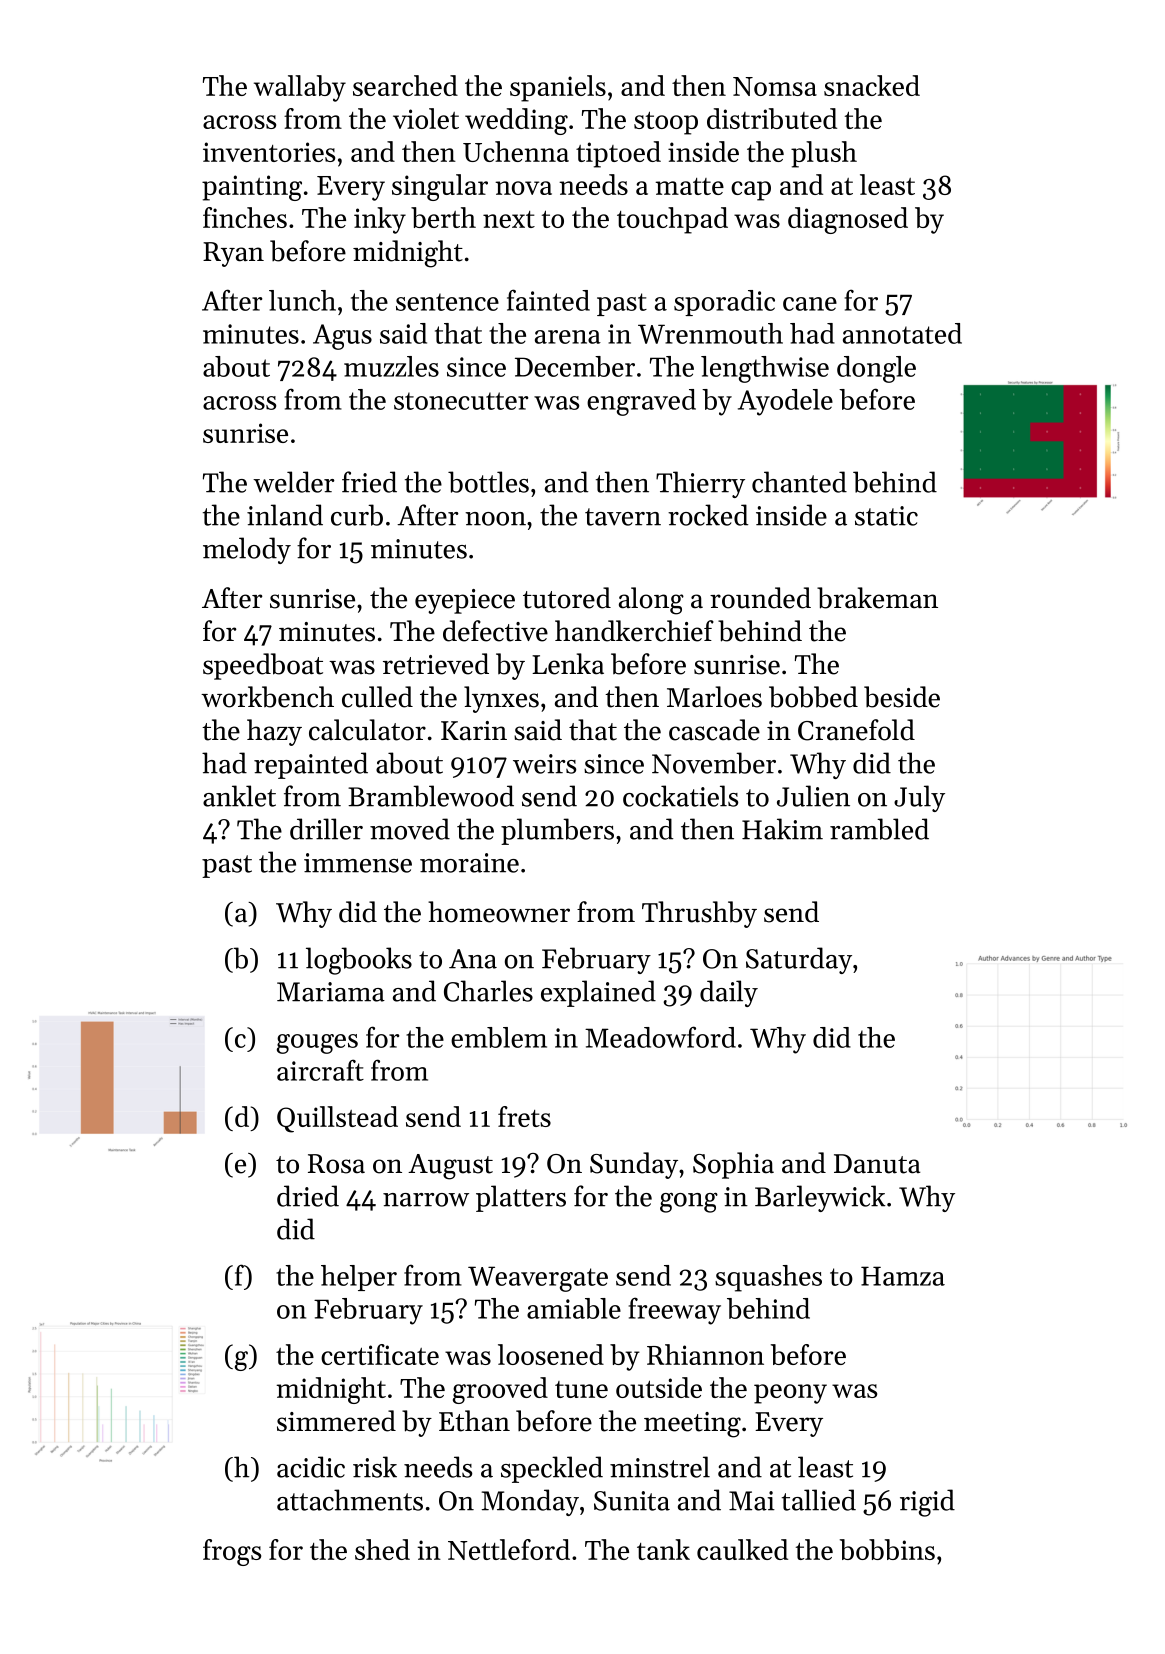 Image resolution: width=1165 pixels, height=1654 pixels. What do you see at coordinates (782, 829) in the image?
I see `Hakim` at bounding box center [782, 829].
